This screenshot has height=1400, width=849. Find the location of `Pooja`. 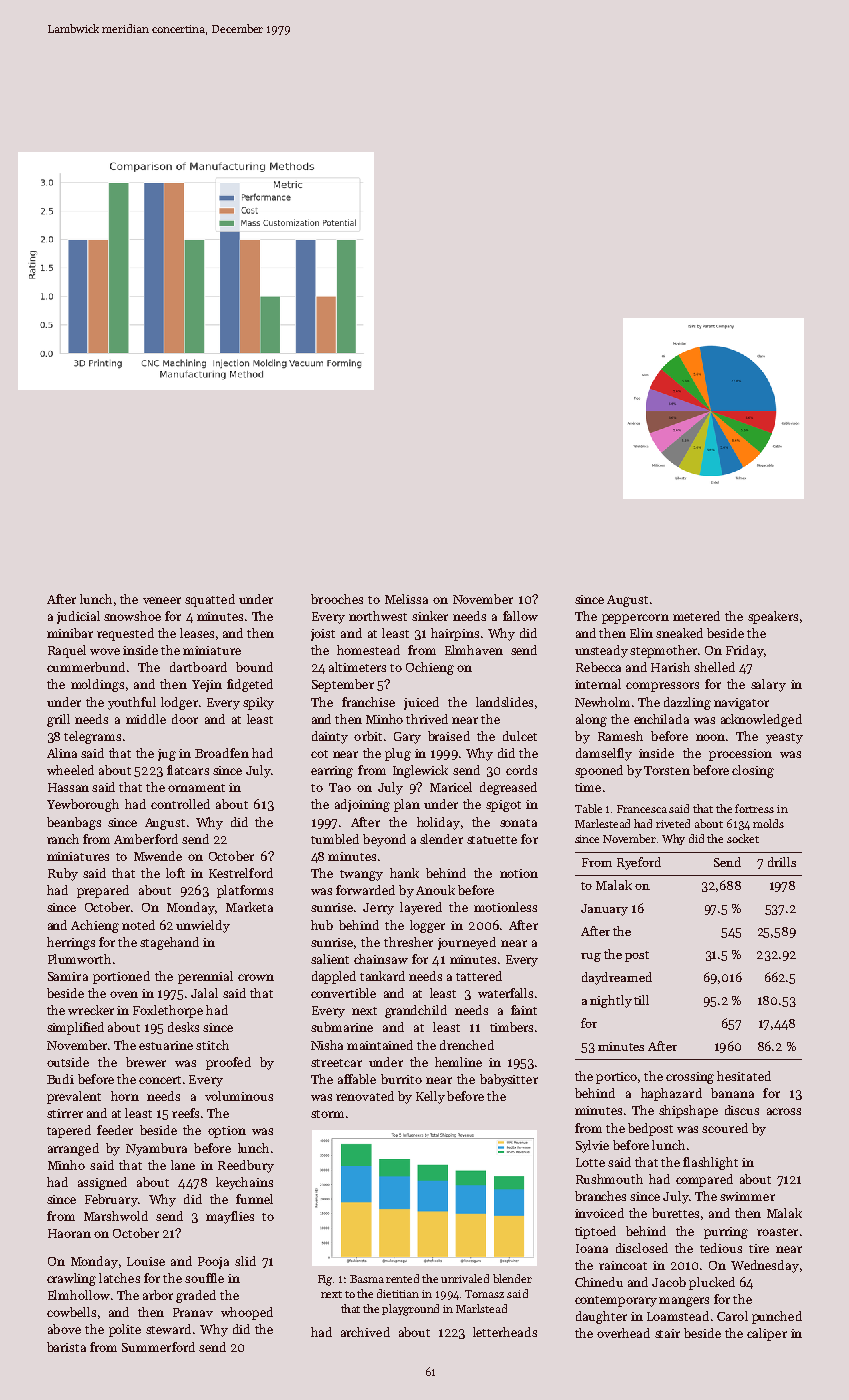

Pooja is located at coordinates (213, 1263).
